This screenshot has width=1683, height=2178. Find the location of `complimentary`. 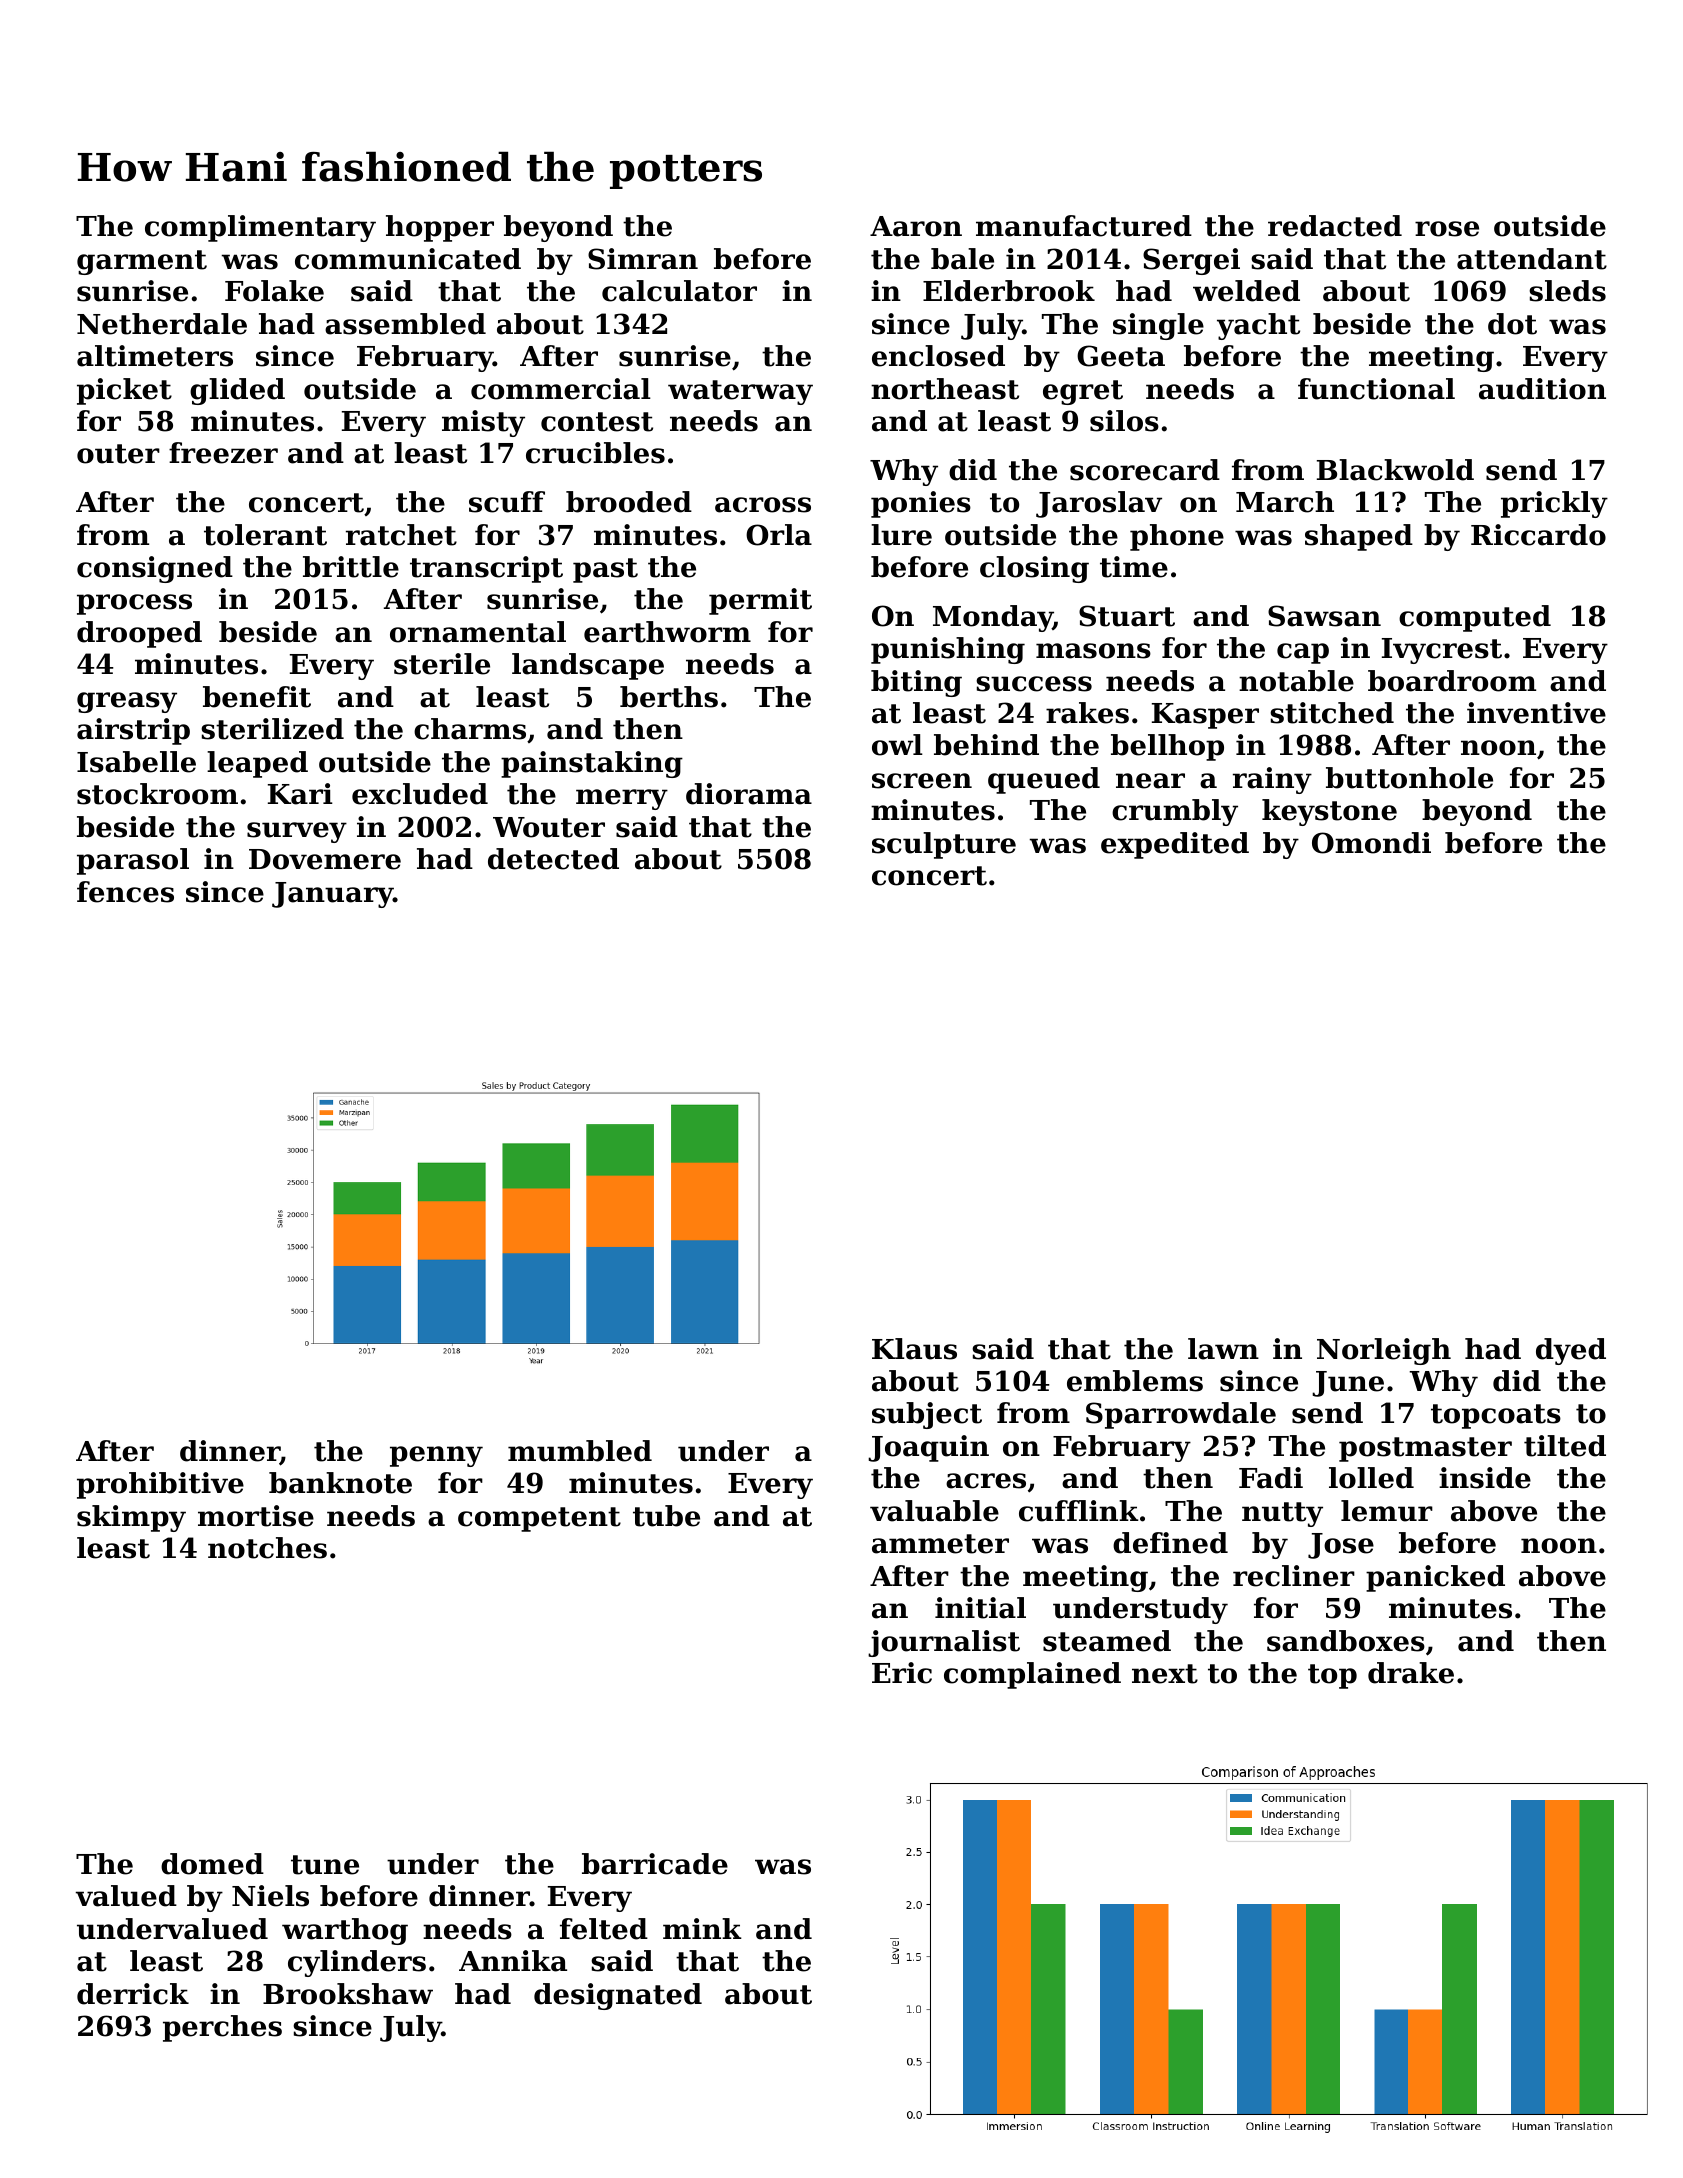

complimentary is located at coordinates (260, 228).
